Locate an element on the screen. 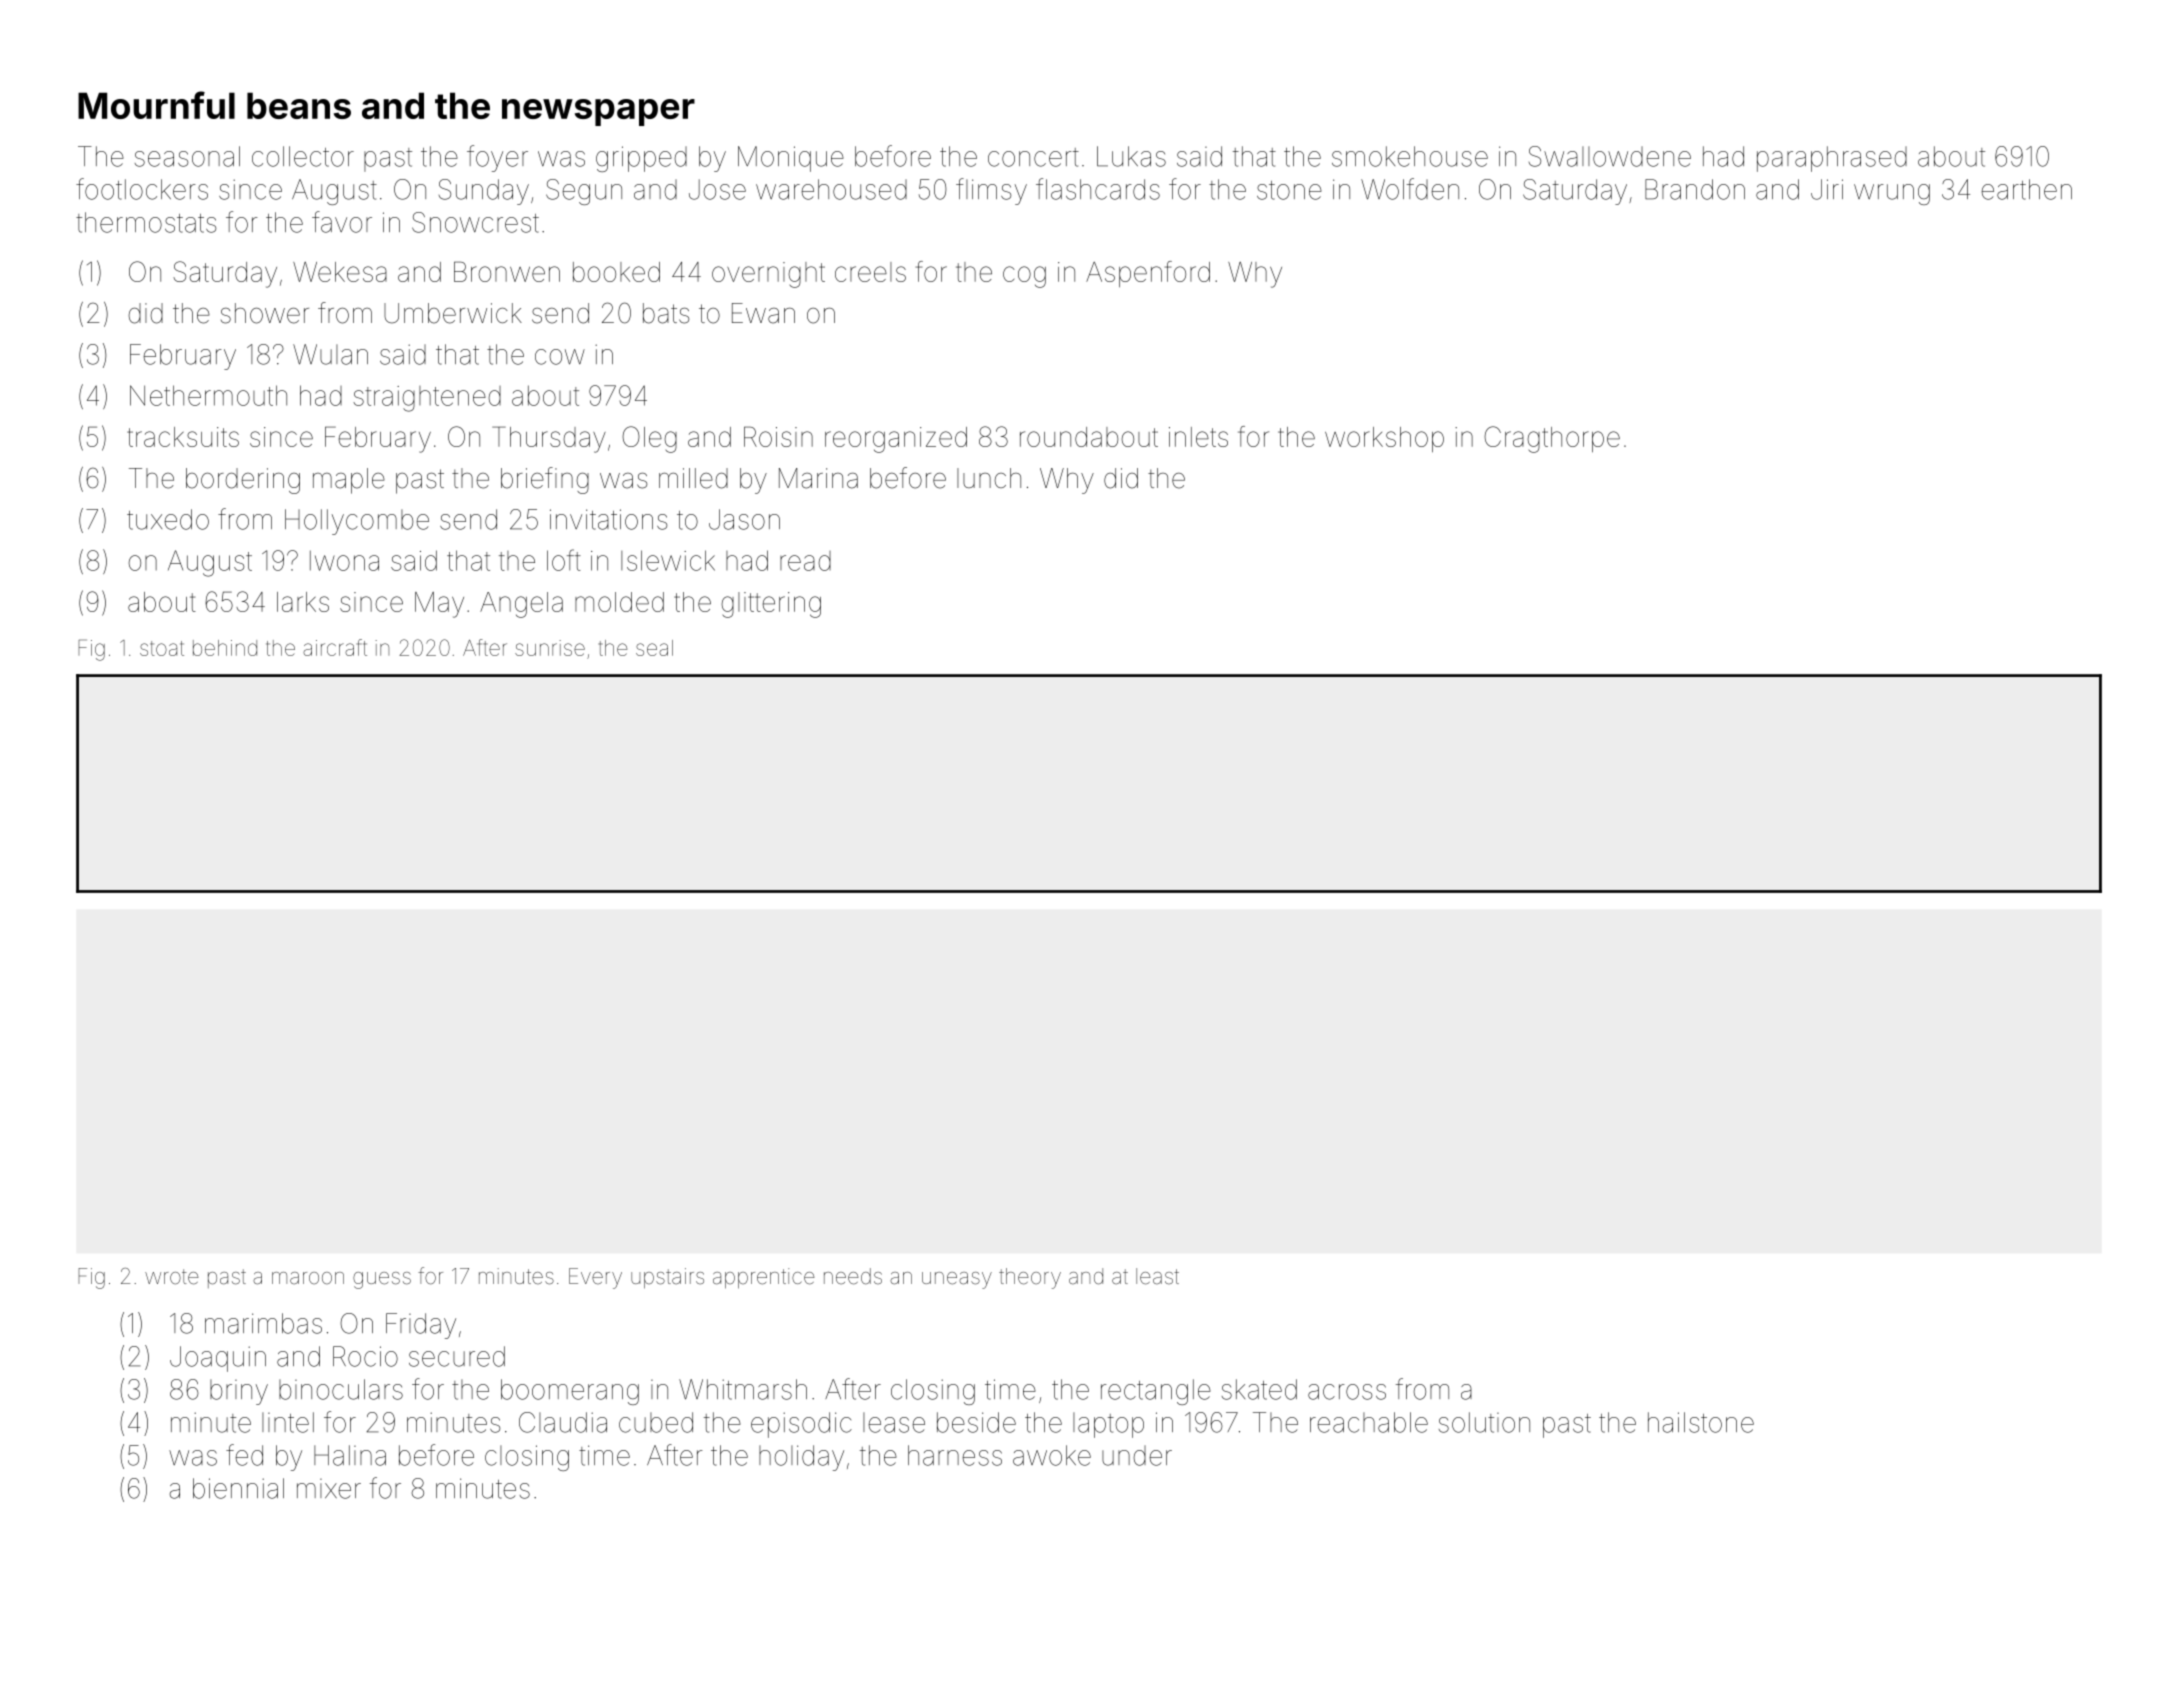 Image resolution: width=2178 pixels, height=1683 pixels. Cragthorpe is located at coordinates (1552, 439).
